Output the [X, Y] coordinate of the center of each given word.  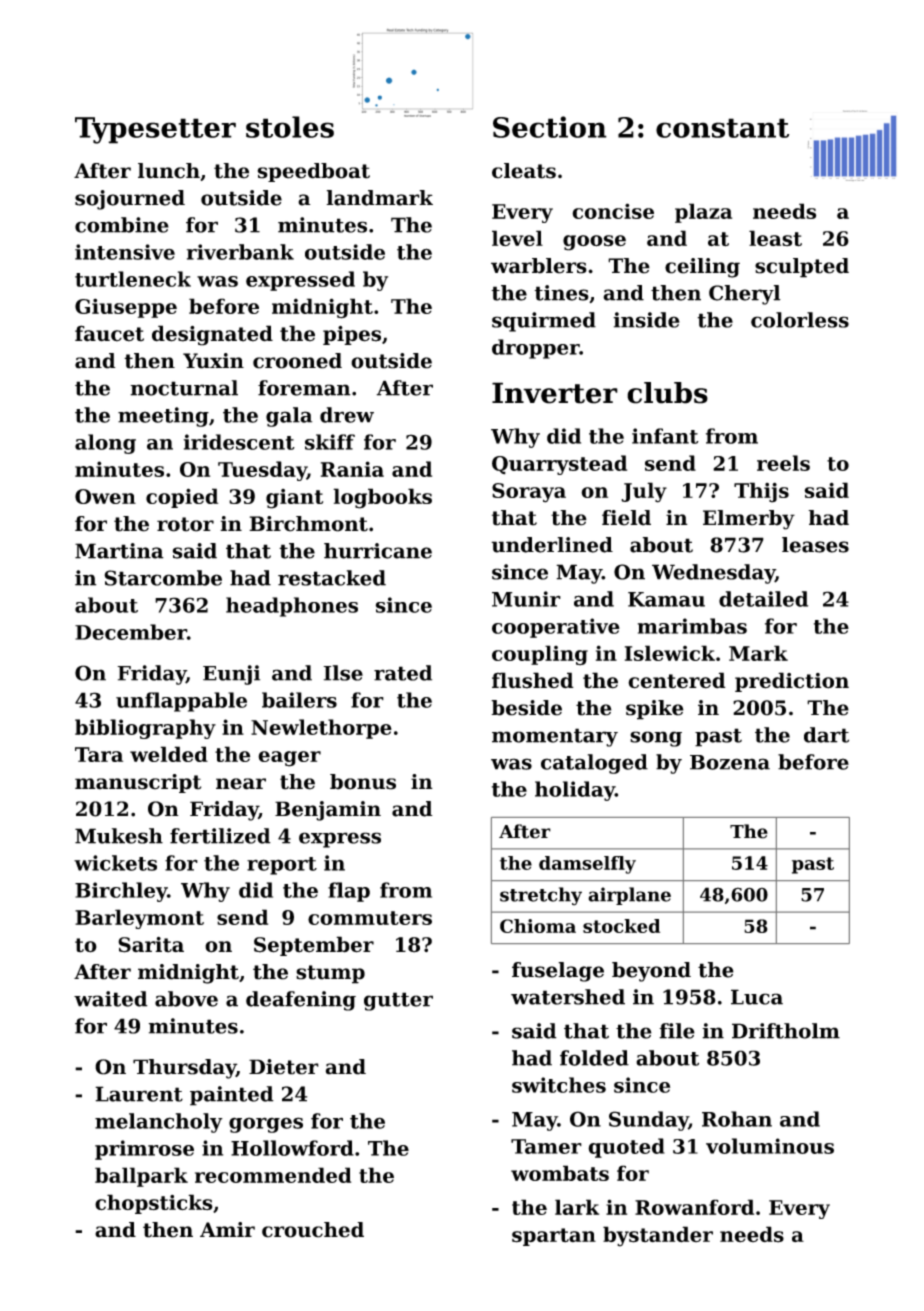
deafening [301, 1001]
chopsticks [154, 1204]
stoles [290, 127]
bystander [658, 1236]
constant [722, 128]
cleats [524, 171]
